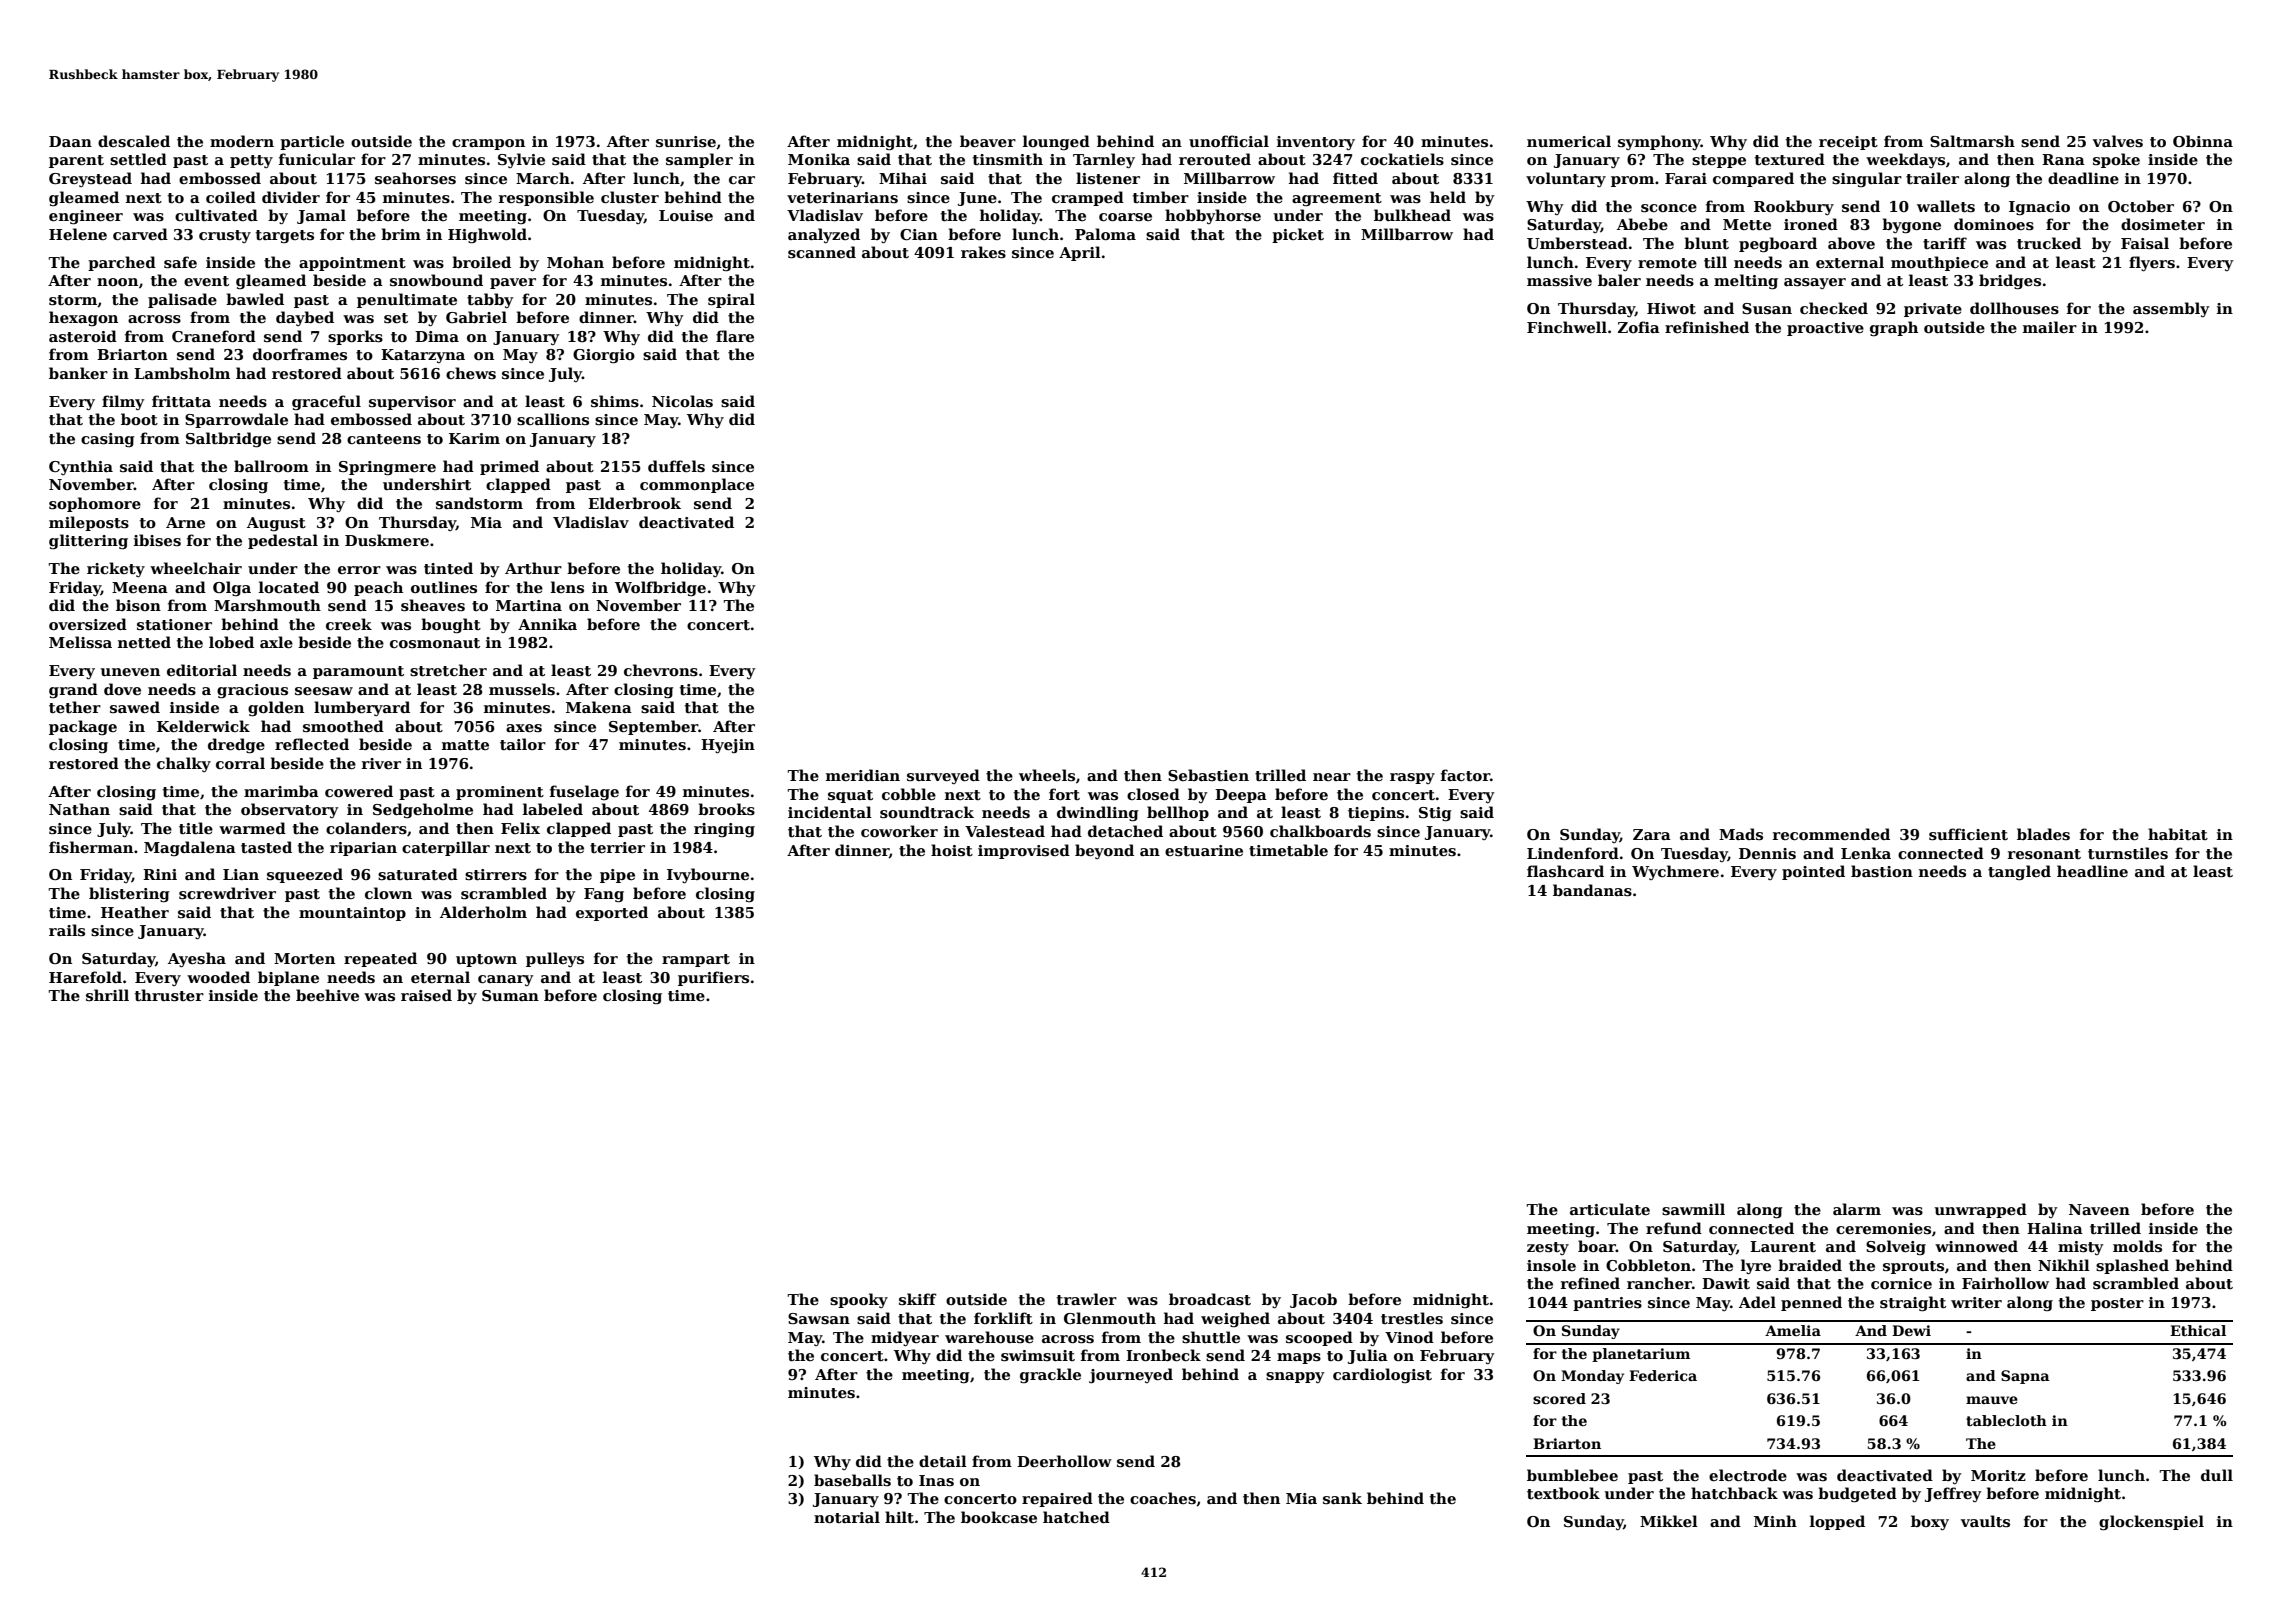 The image size is (2282, 1614). What do you see at coordinates (2203, 141) in the image?
I see `Obinna` at bounding box center [2203, 141].
